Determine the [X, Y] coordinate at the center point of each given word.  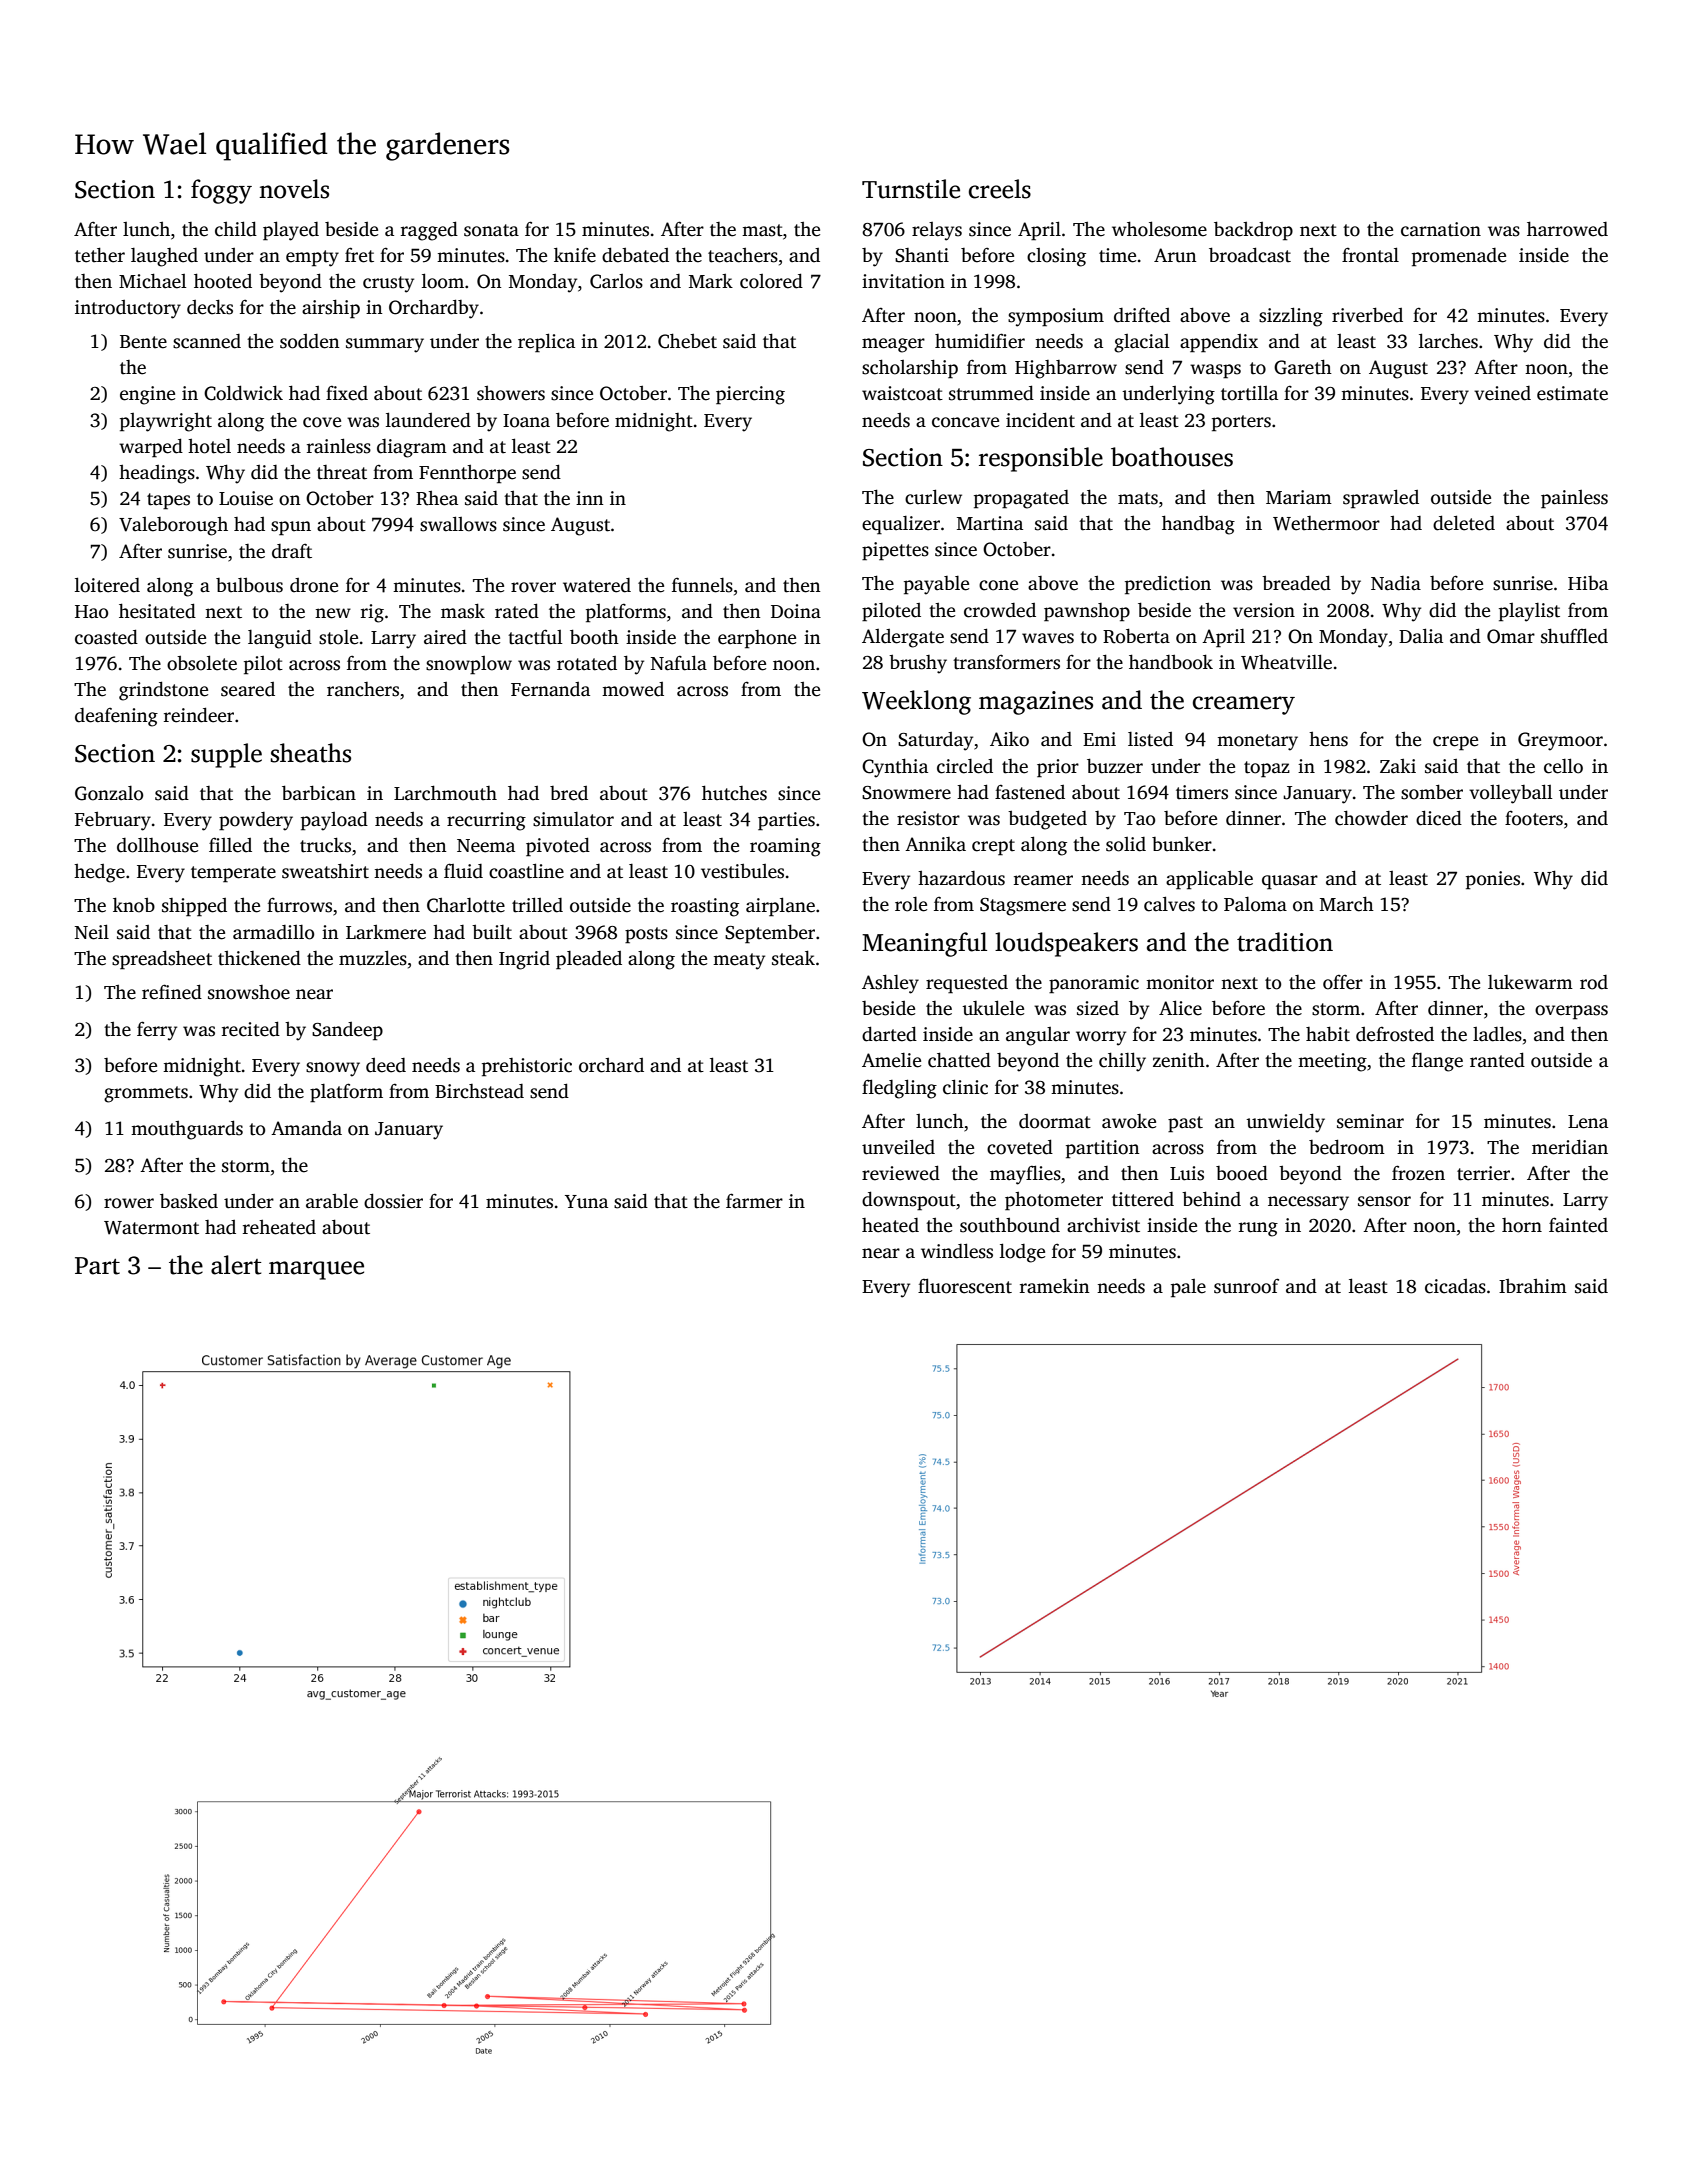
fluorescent [965, 1286]
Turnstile [911, 189]
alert [236, 1265]
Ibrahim [1533, 1286]
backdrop [1253, 231]
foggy [221, 191]
